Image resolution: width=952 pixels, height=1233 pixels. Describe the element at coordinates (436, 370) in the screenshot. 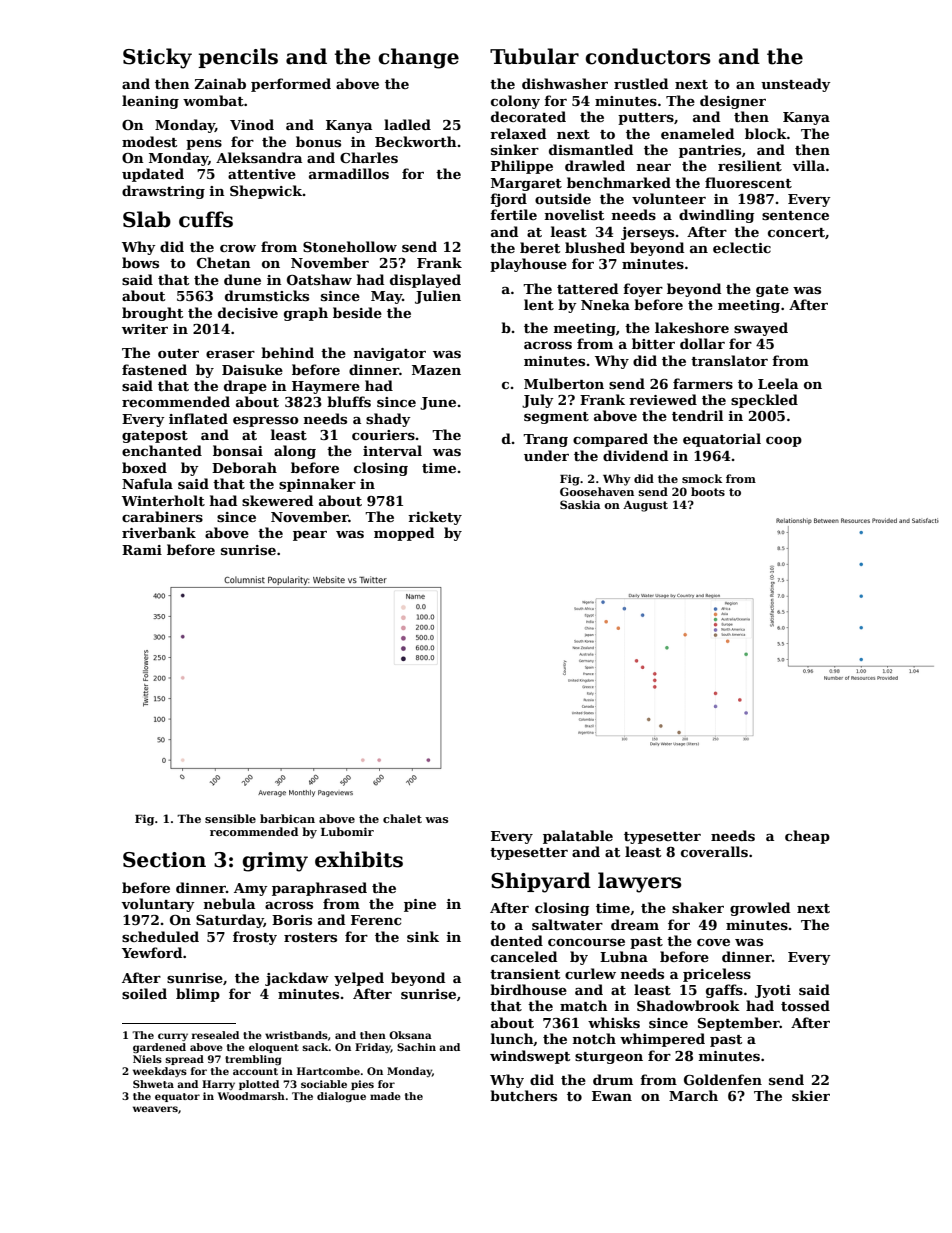

I see `Mazen` at that location.
